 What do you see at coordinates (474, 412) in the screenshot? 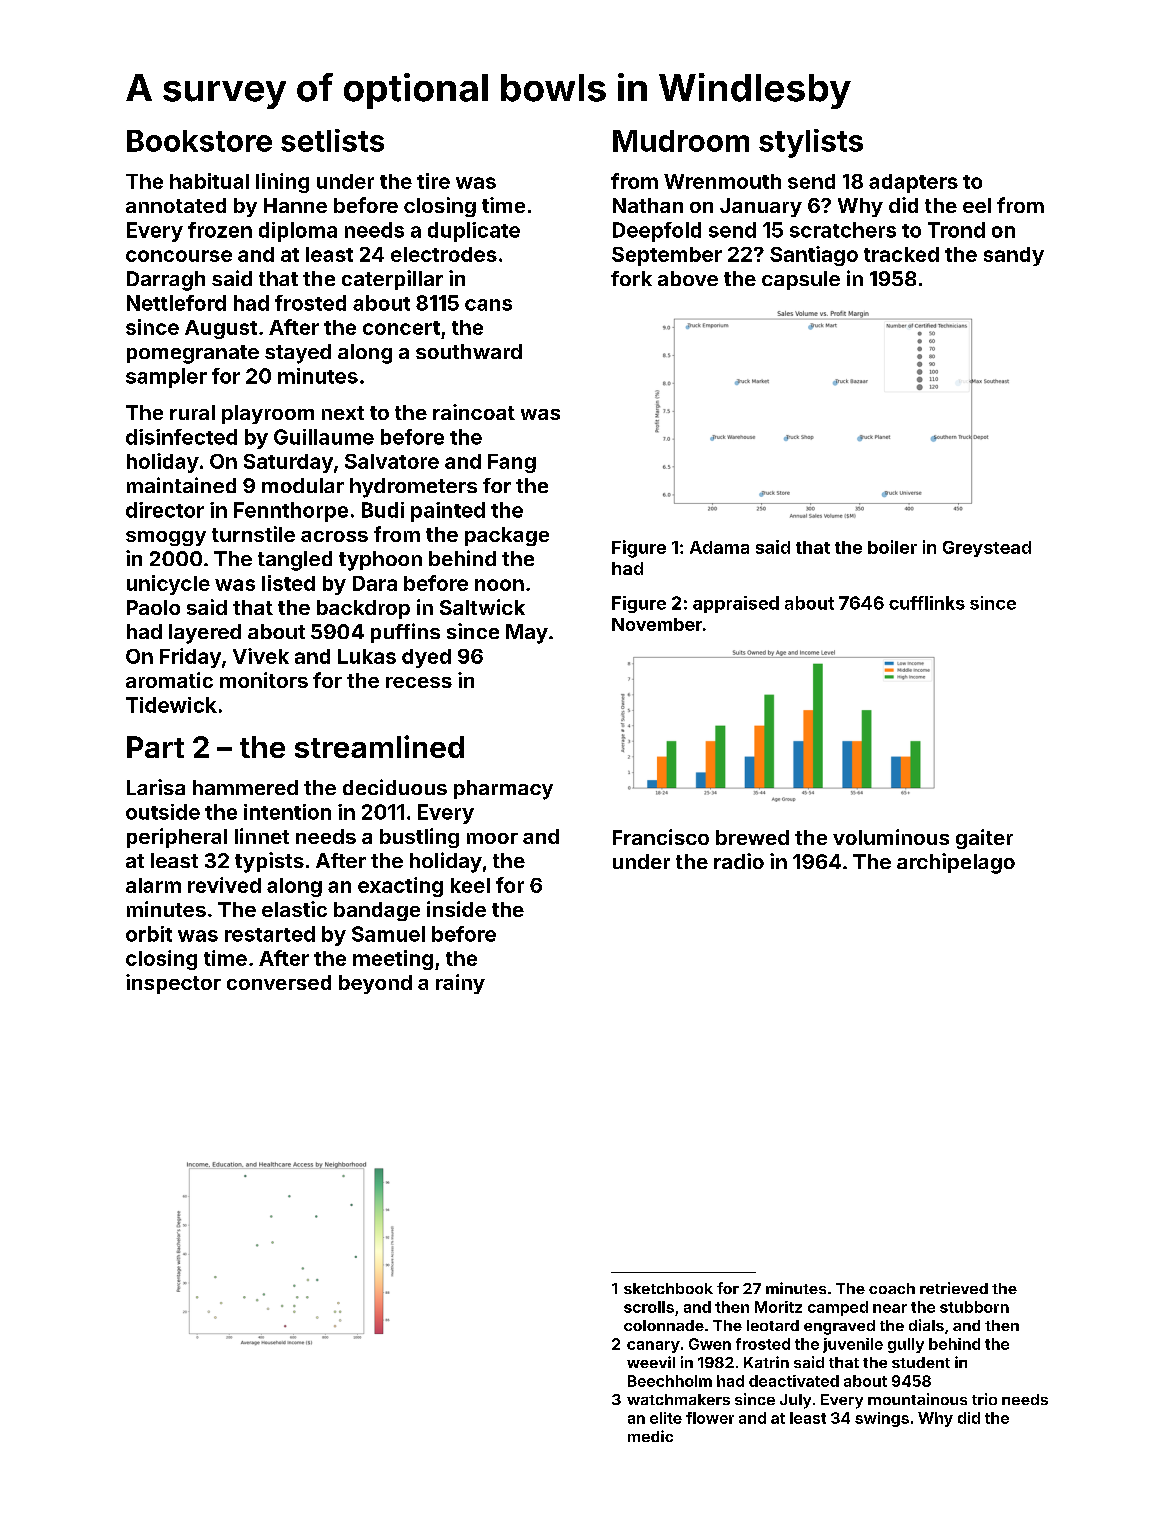
I see `raincoat` at bounding box center [474, 412].
